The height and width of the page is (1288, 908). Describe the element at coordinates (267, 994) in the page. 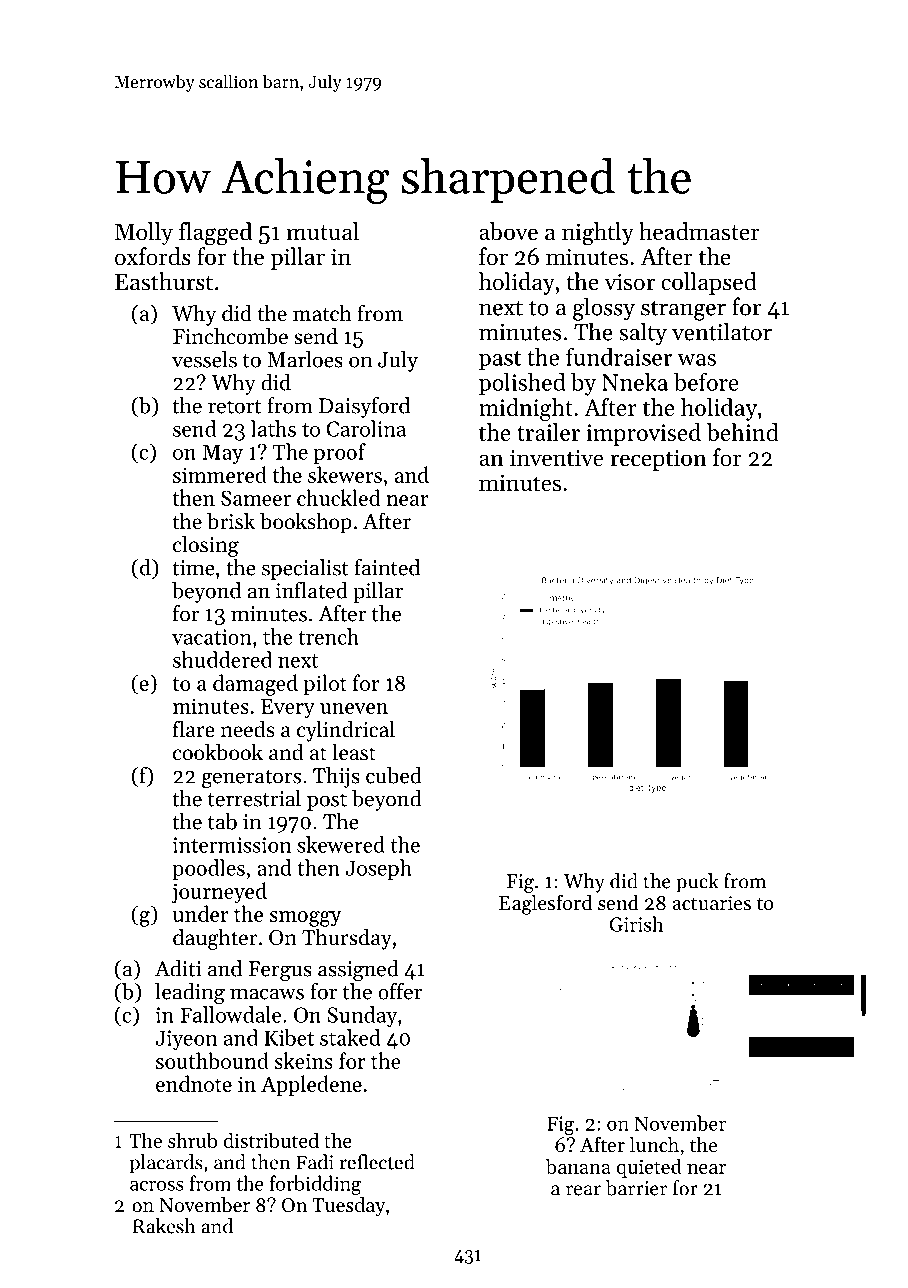

I see `macaws` at that location.
